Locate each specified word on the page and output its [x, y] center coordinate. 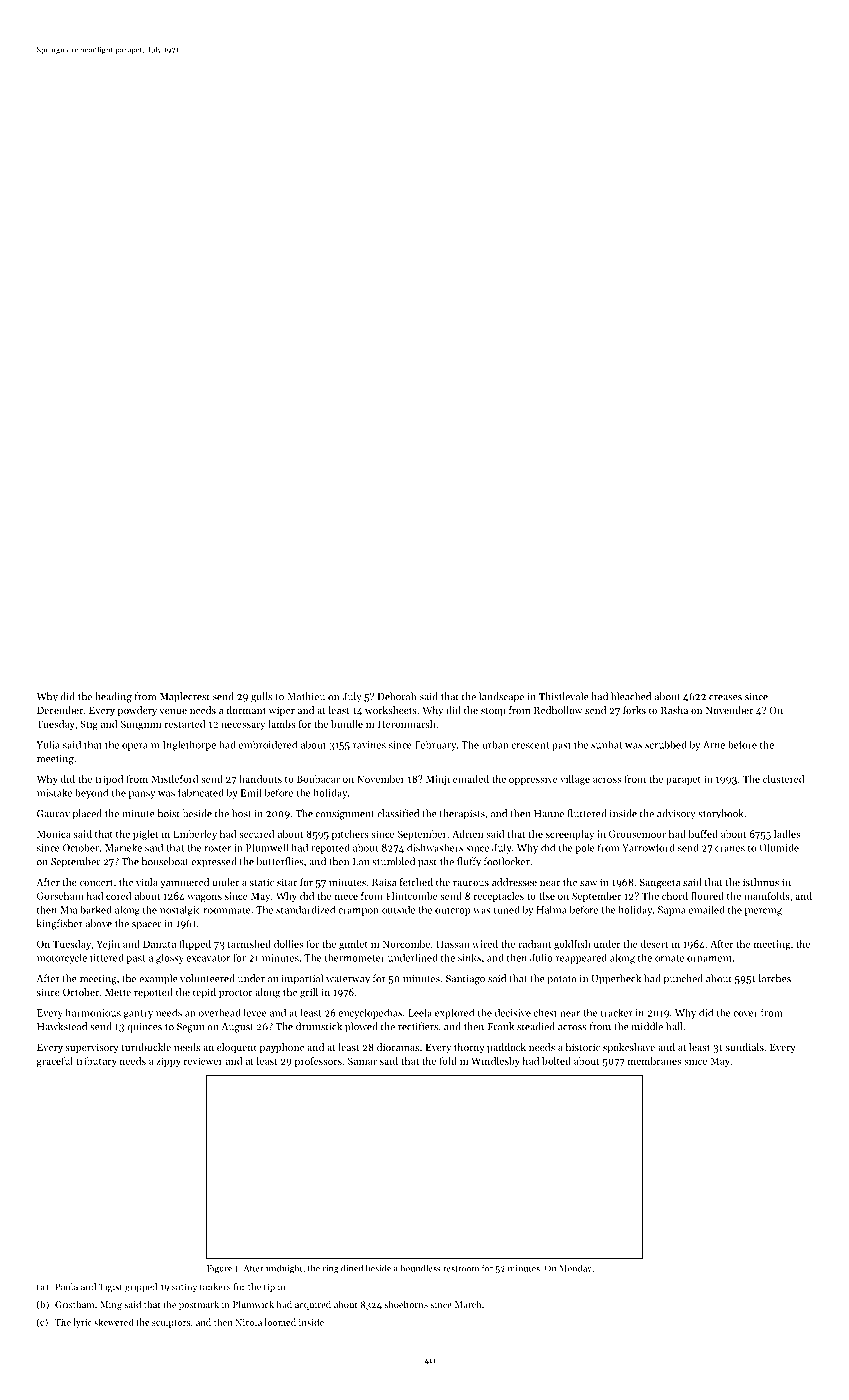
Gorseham [60, 896]
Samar [362, 1061]
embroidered [268, 744]
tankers [215, 1287]
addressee [514, 882]
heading [113, 697]
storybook [721, 814]
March [468, 1304]
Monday [575, 1269]
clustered [783, 779]
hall [674, 1026]
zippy [168, 1062]
